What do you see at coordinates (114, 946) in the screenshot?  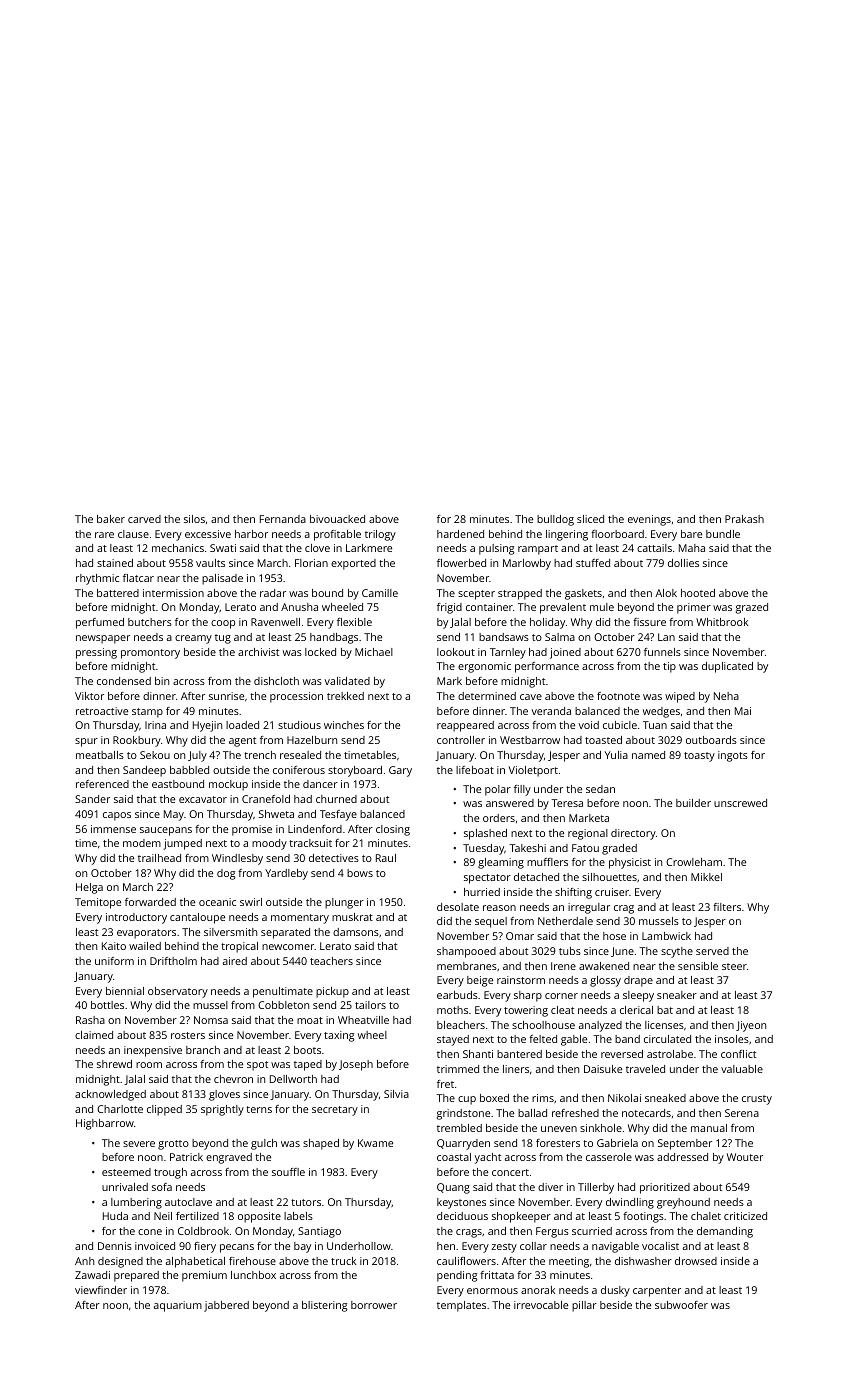 I see `Kaito` at bounding box center [114, 946].
